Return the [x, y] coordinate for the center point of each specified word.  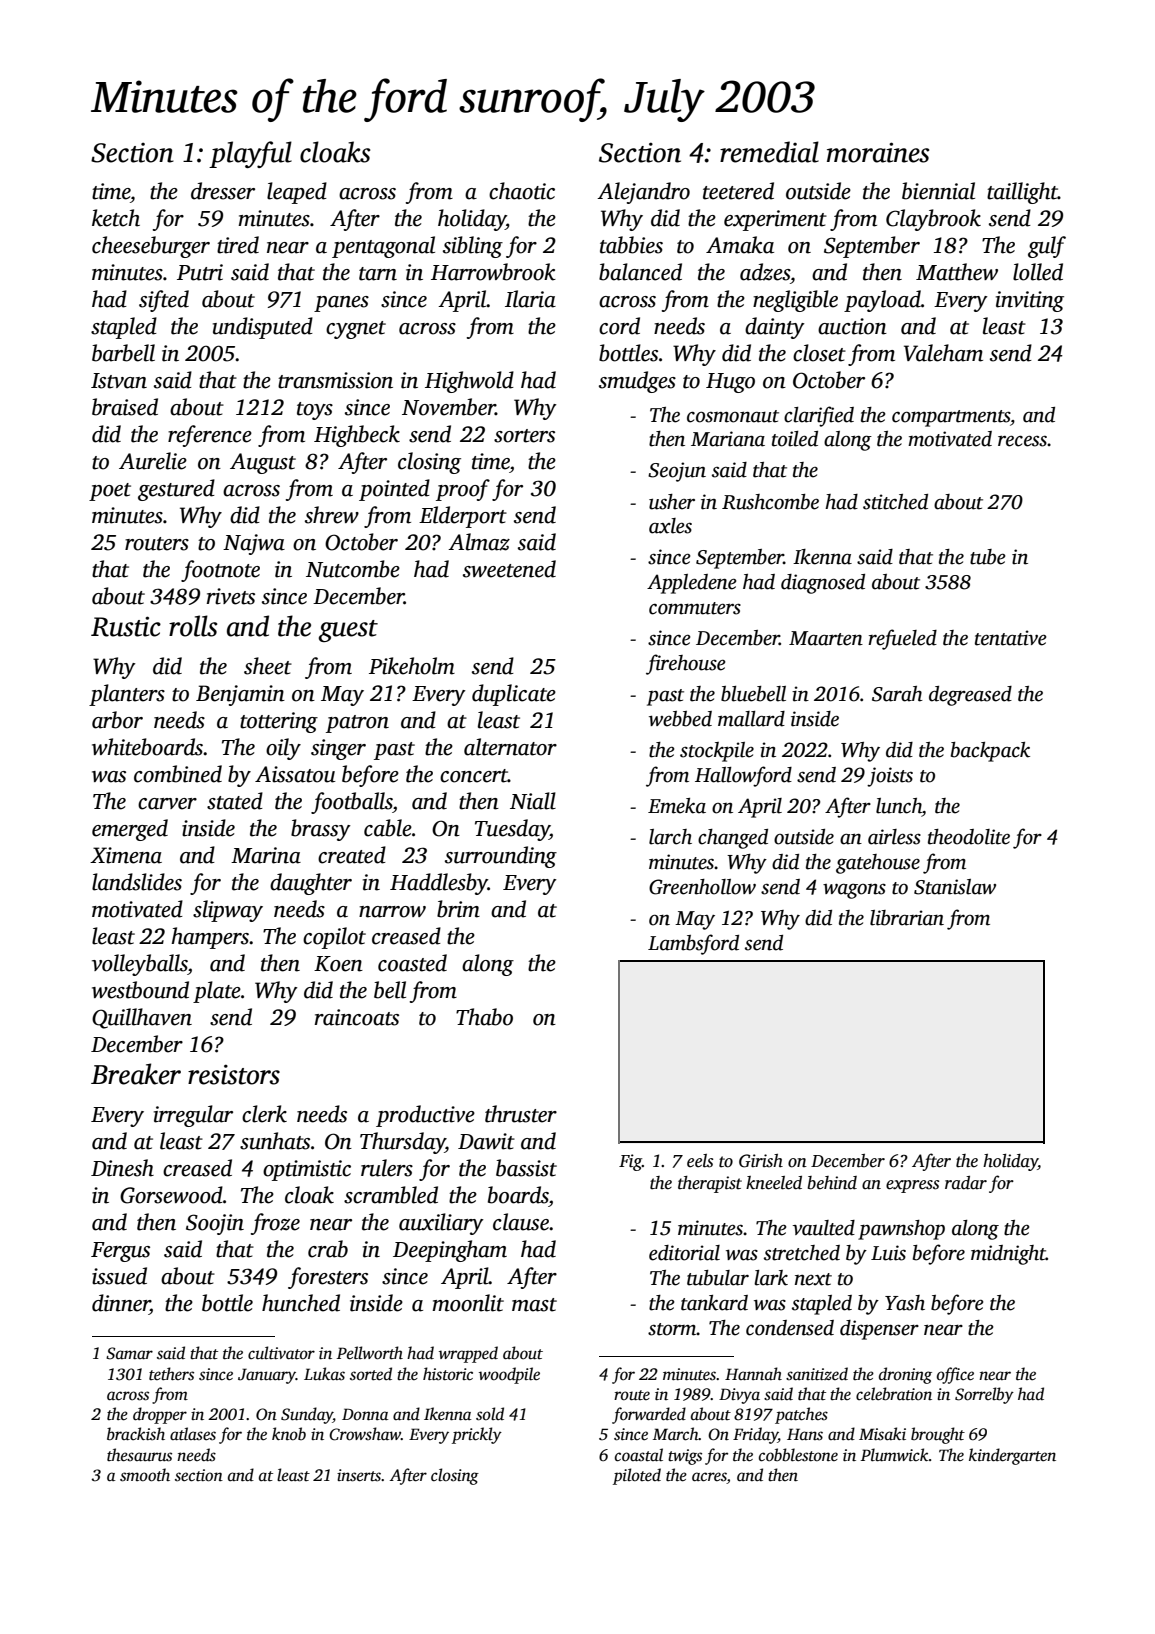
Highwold [469, 382]
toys [315, 411]
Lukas [324, 1374]
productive [425, 1116]
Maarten [826, 638]
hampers [210, 938]
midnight [1008, 1255]
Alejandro [643, 193]
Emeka [677, 806]
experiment [775, 220]
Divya [739, 1396]
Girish [761, 1161]
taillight [1022, 193]
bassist [526, 1168]
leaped [297, 193]
